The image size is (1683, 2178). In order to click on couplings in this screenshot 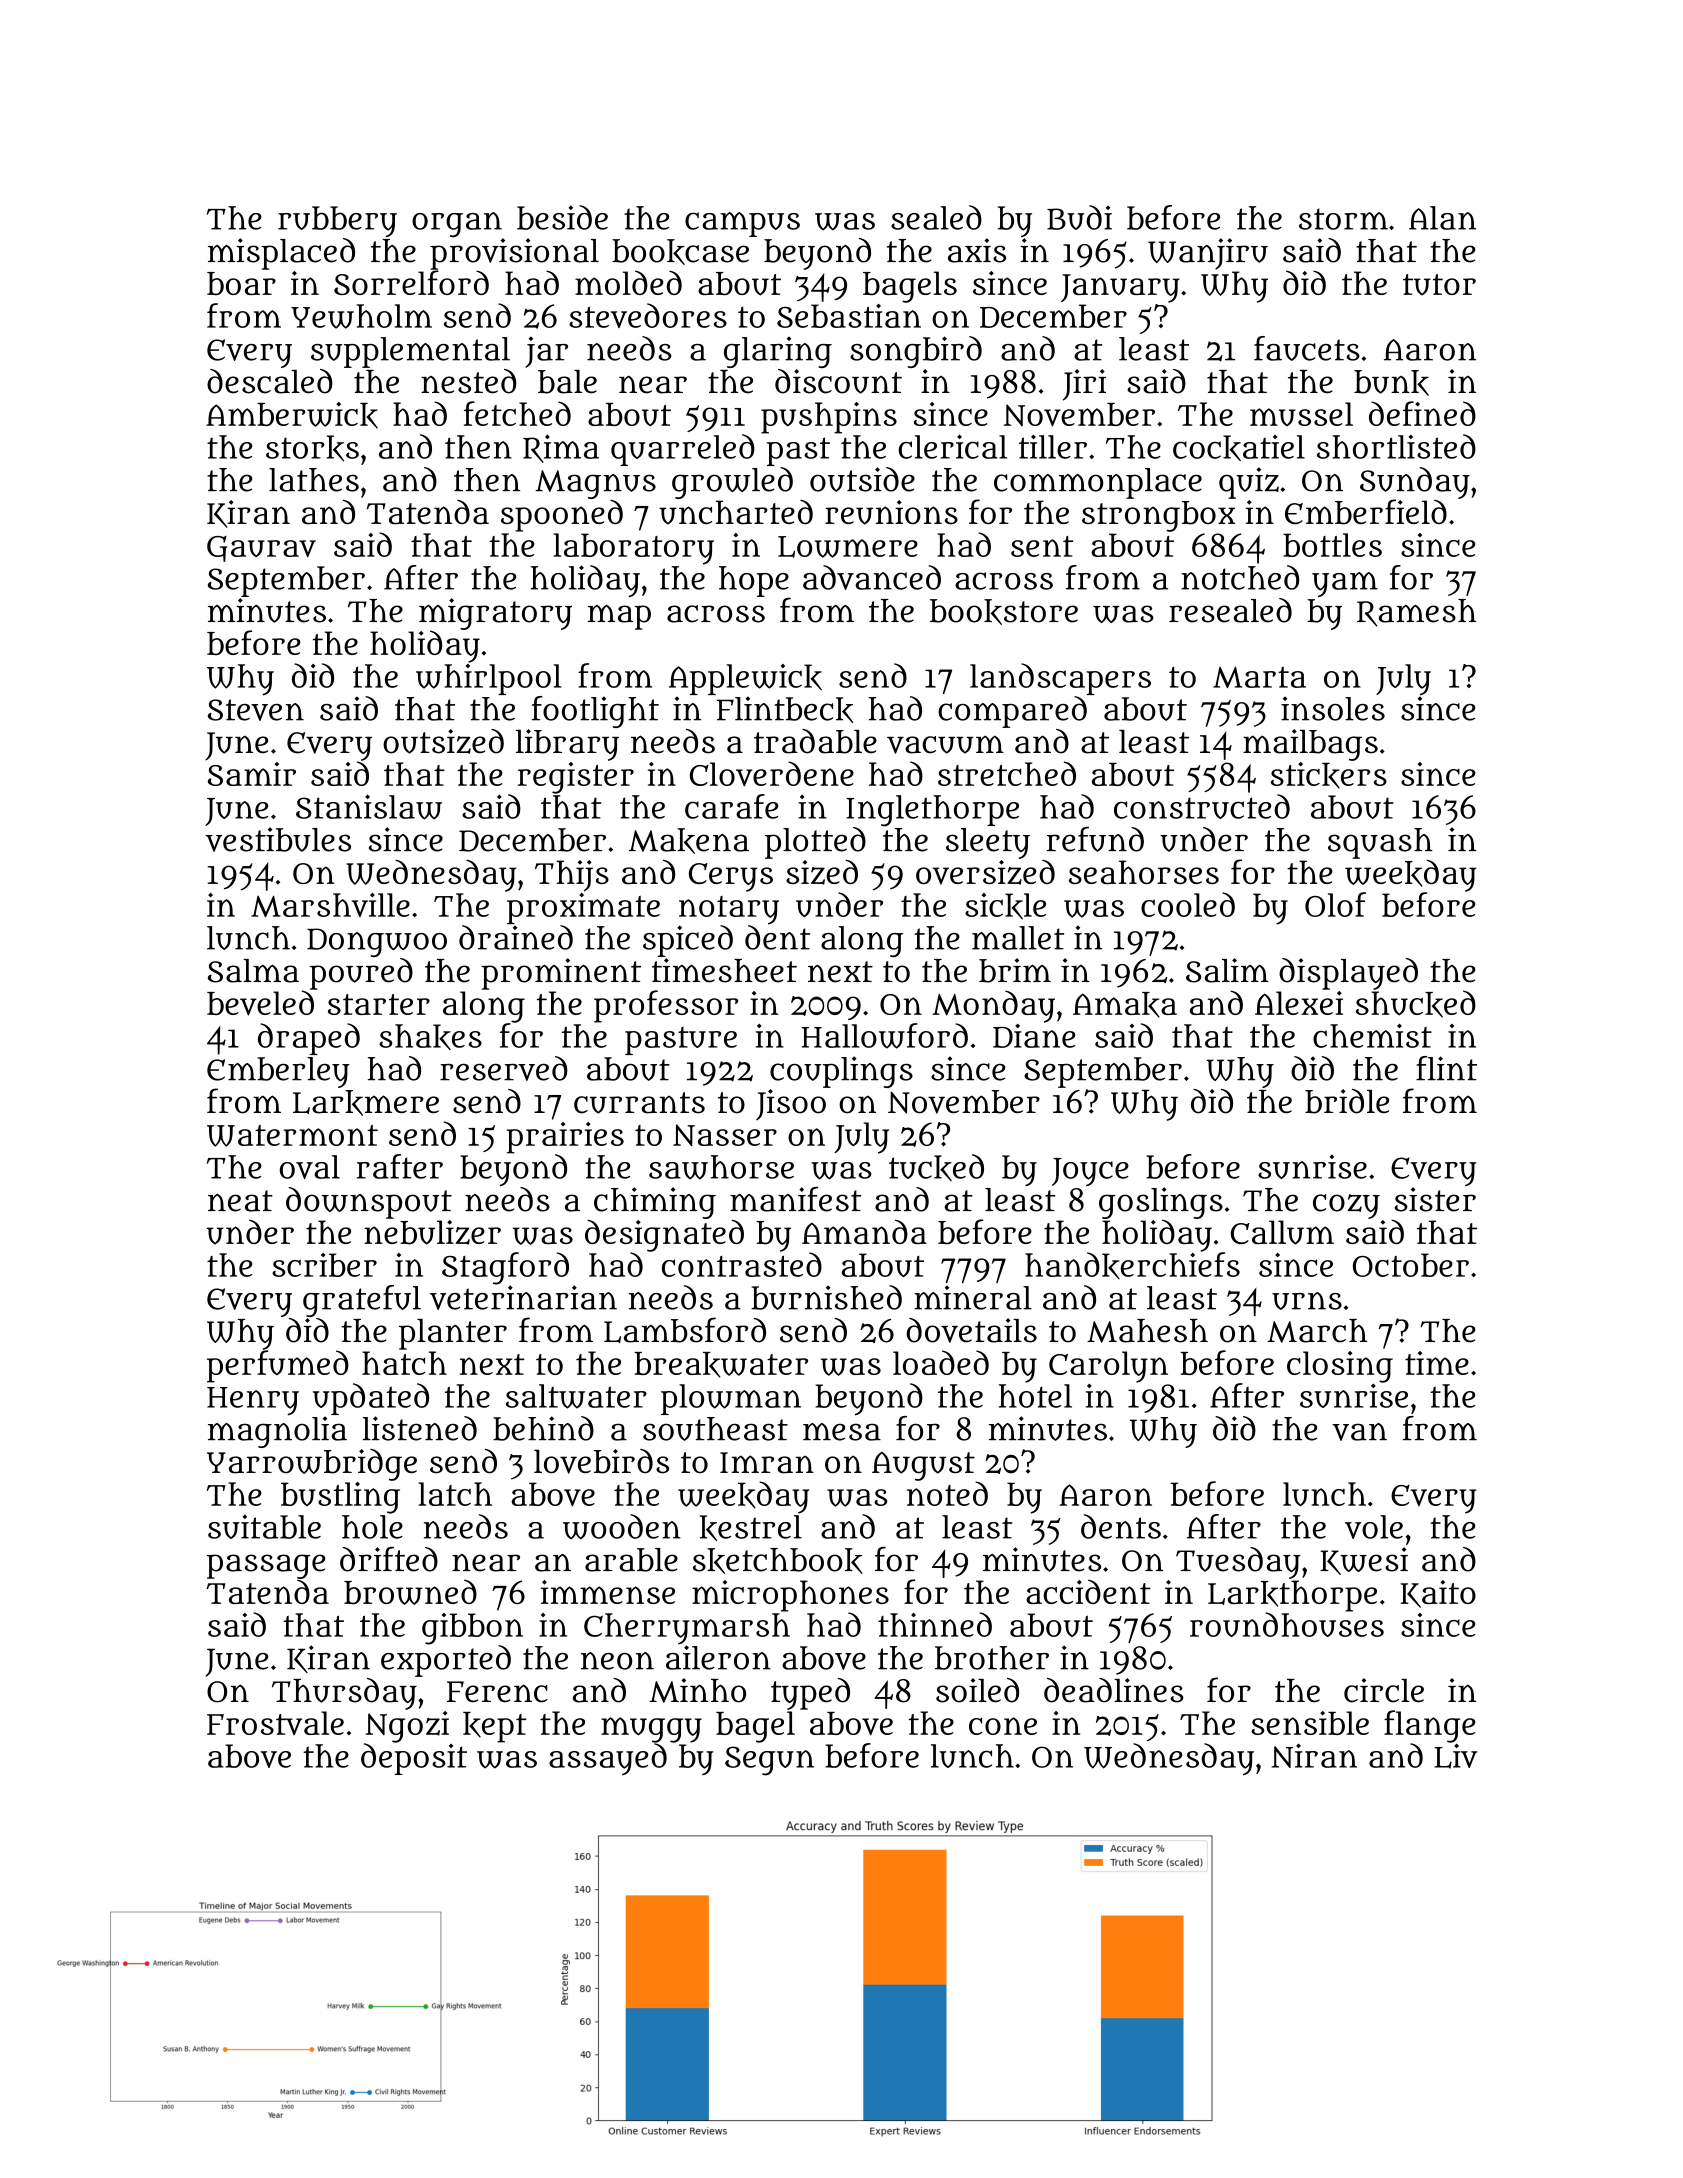, I will do `click(841, 1072)`.
